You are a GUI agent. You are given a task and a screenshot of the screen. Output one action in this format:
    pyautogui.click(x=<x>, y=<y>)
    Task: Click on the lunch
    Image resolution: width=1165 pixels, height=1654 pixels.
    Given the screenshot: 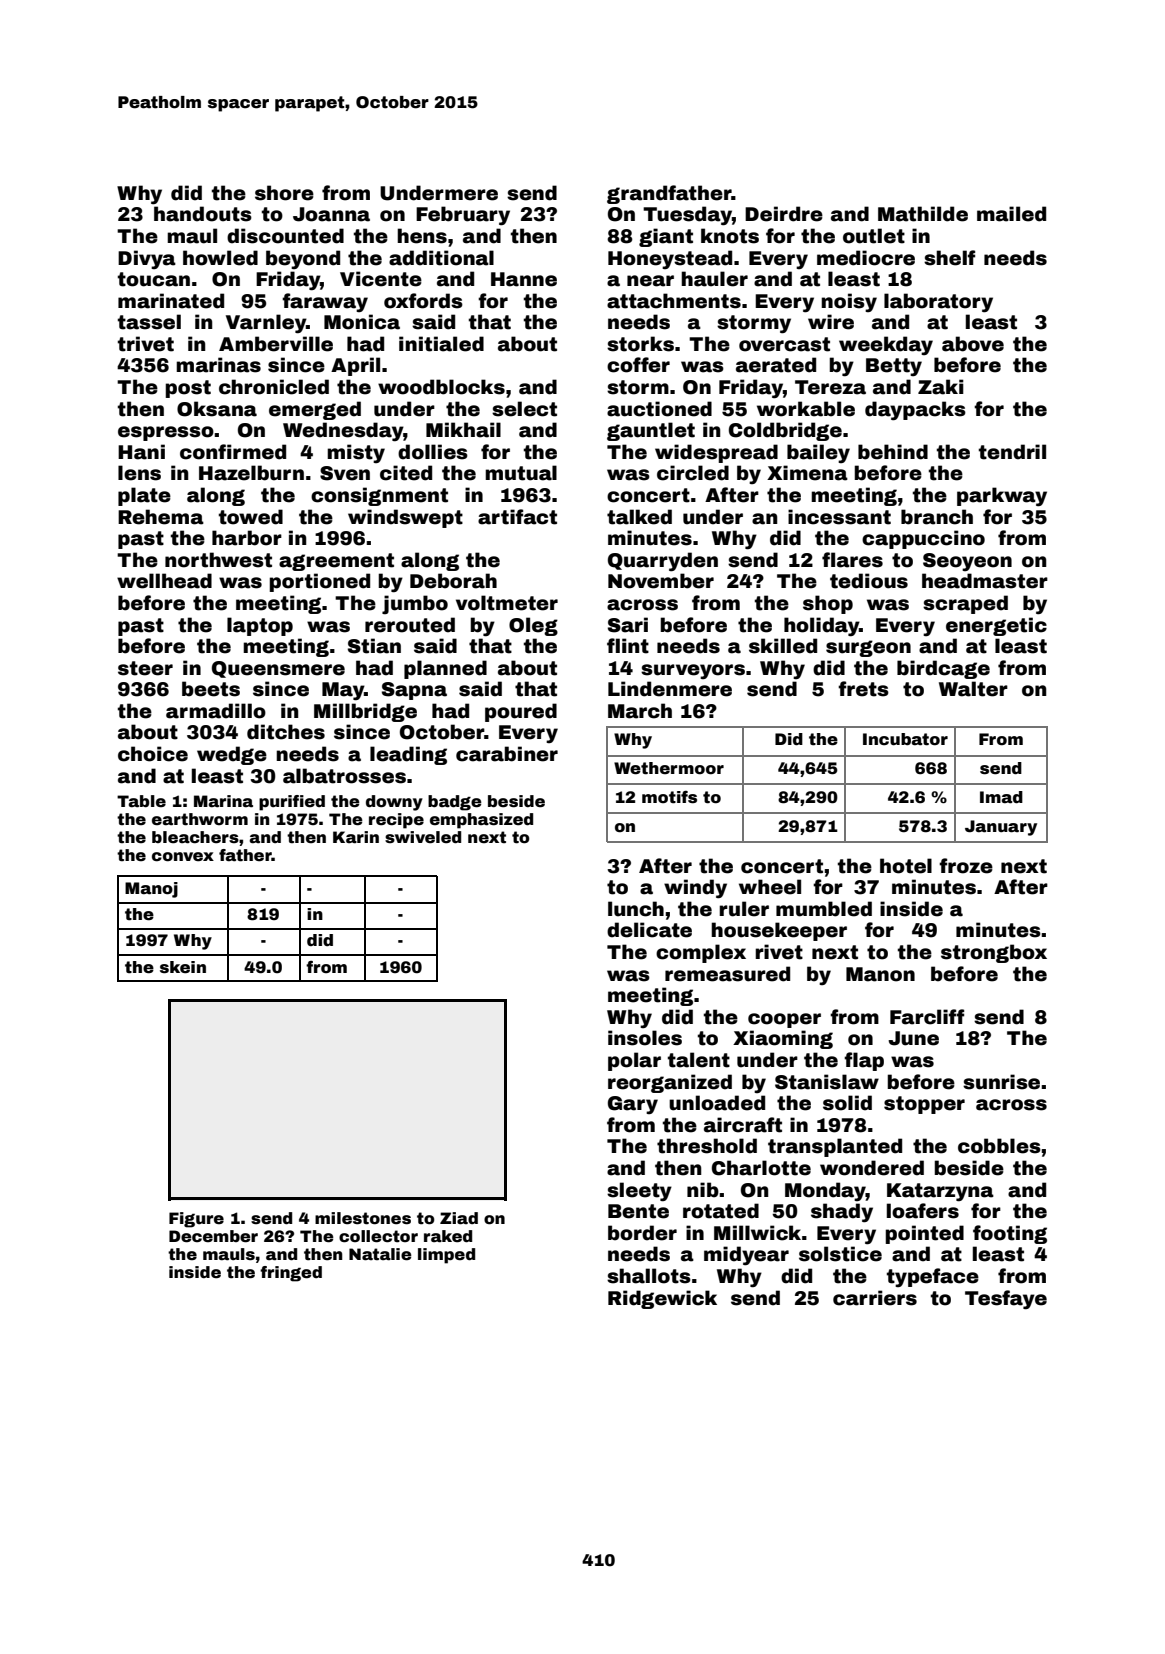 What is the action you would take?
    pyautogui.click(x=636, y=909)
